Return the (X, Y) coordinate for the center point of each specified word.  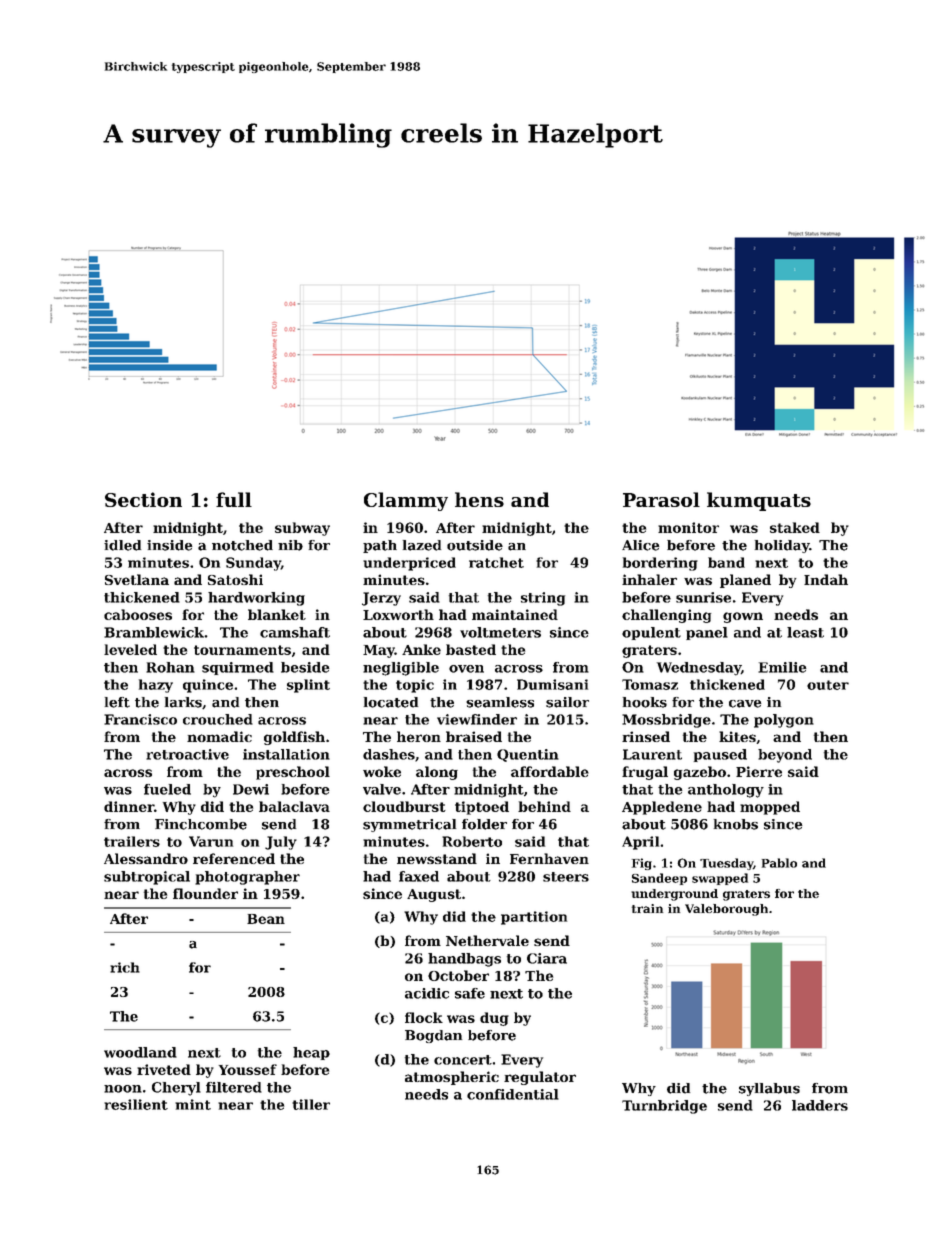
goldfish (294, 738)
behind (544, 806)
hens (479, 499)
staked (795, 527)
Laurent (652, 754)
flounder (205, 893)
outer (828, 685)
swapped (720, 879)
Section (143, 499)
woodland (140, 1052)
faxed (419, 876)
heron (419, 736)
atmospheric (452, 1078)
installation (286, 754)
